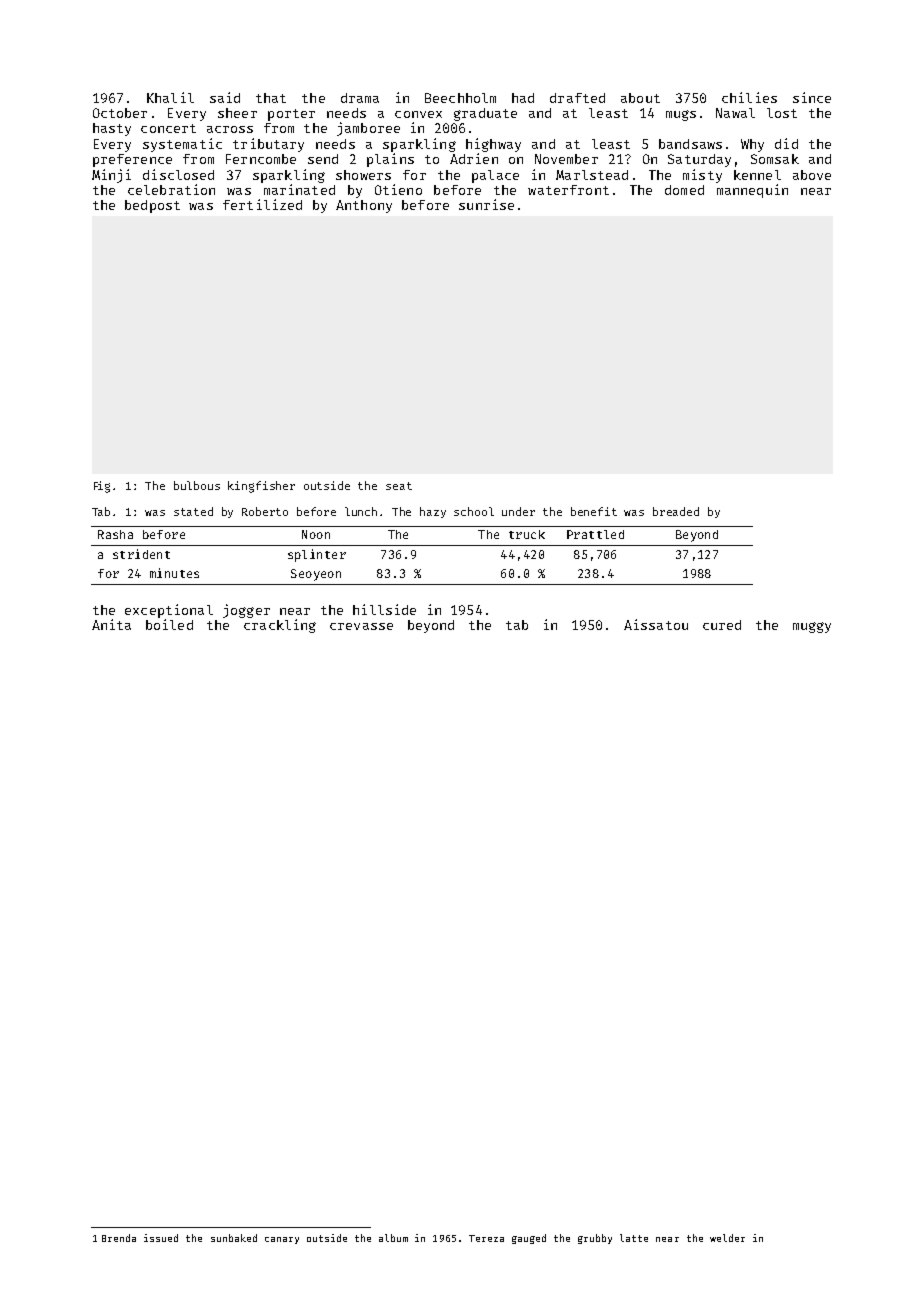 The width and height of the document is (924, 1308). I want to click on muggy, so click(812, 627).
